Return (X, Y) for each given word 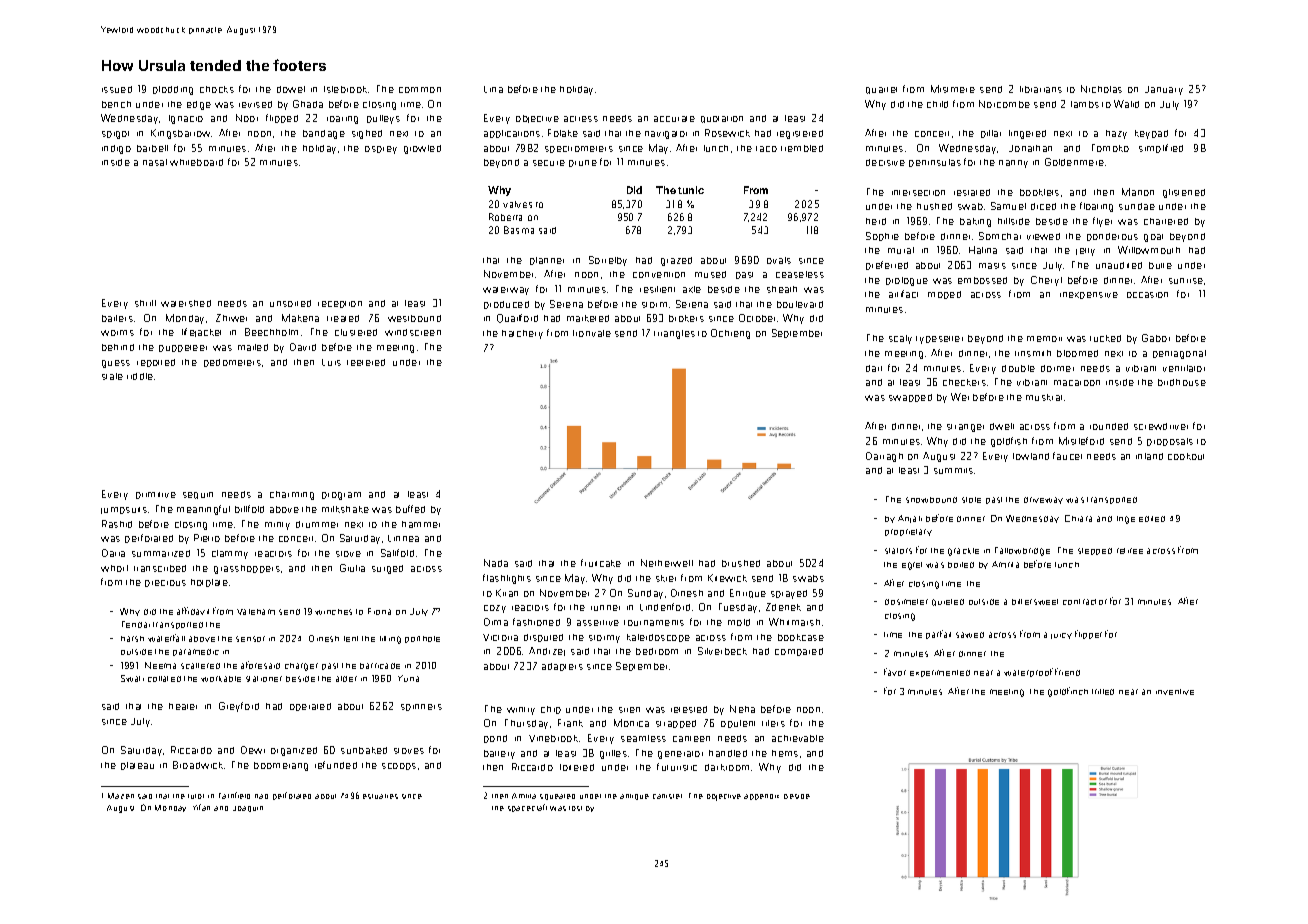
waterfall (166, 638)
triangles (674, 334)
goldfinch (1068, 692)
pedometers (232, 363)
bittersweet (1035, 602)
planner (547, 261)
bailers (117, 318)
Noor (247, 118)
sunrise (1186, 281)
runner (605, 608)
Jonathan (1030, 148)
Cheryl (1046, 281)
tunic (691, 190)
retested (689, 709)
